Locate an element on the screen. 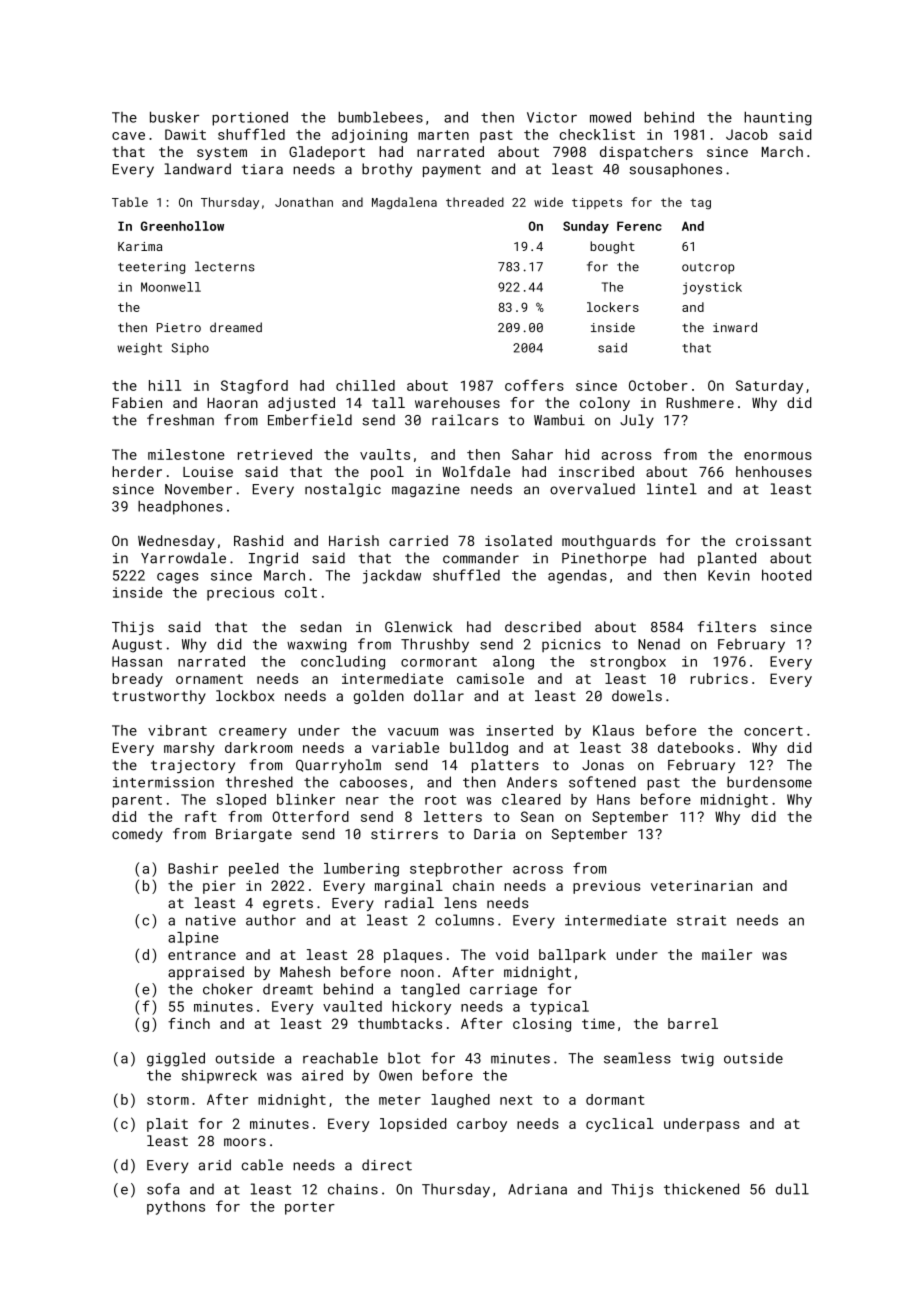 This screenshot has height=1308, width=924. bumblebees is located at coordinates (380, 117).
